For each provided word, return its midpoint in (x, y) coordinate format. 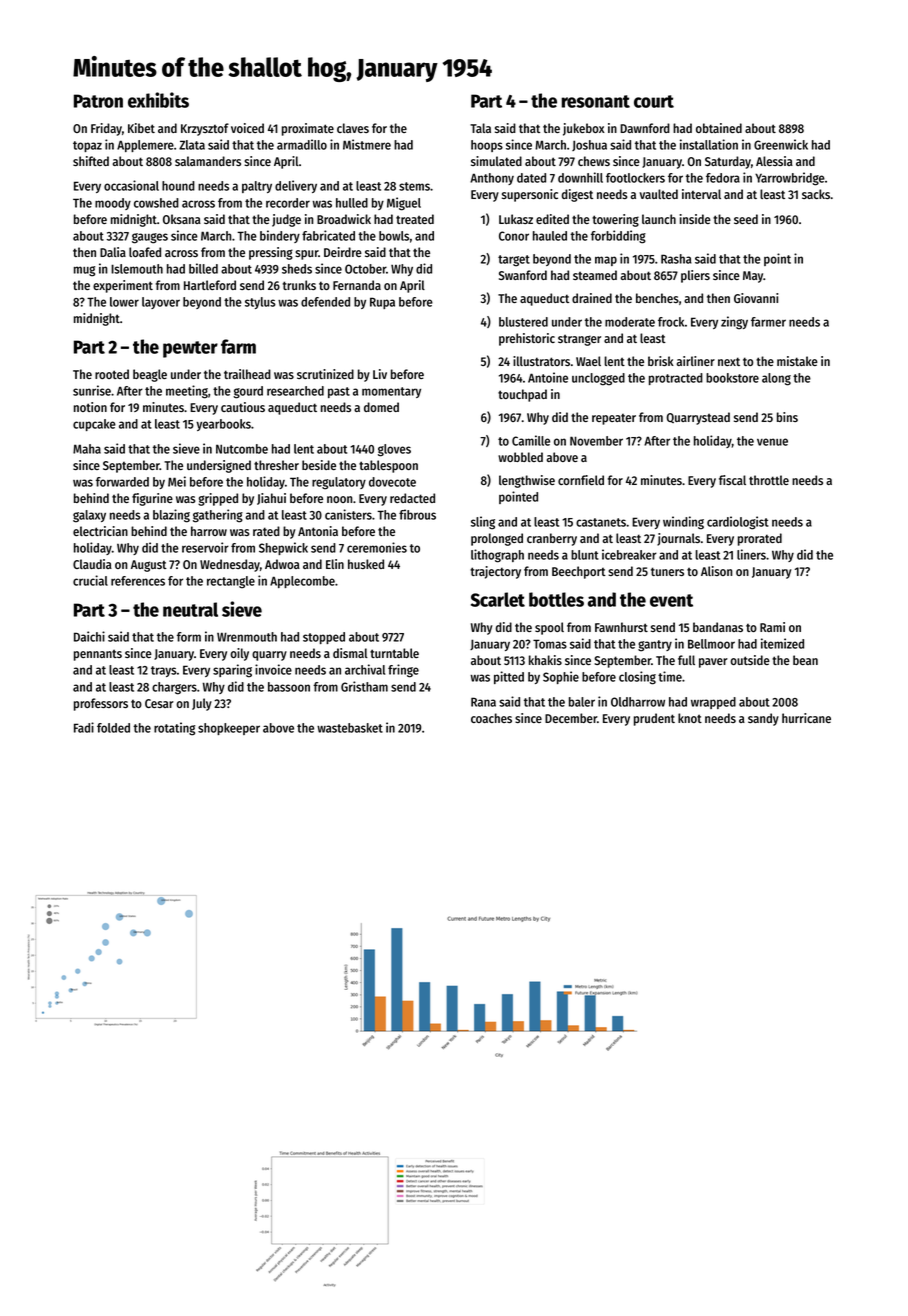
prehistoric (527, 339)
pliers (695, 276)
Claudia (92, 564)
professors (101, 704)
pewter (190, 349)
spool (549, 628)
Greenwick (781, 144)
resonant (595, 101)
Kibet (141, 128)
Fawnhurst (621, 627)
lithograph (497, 556)
